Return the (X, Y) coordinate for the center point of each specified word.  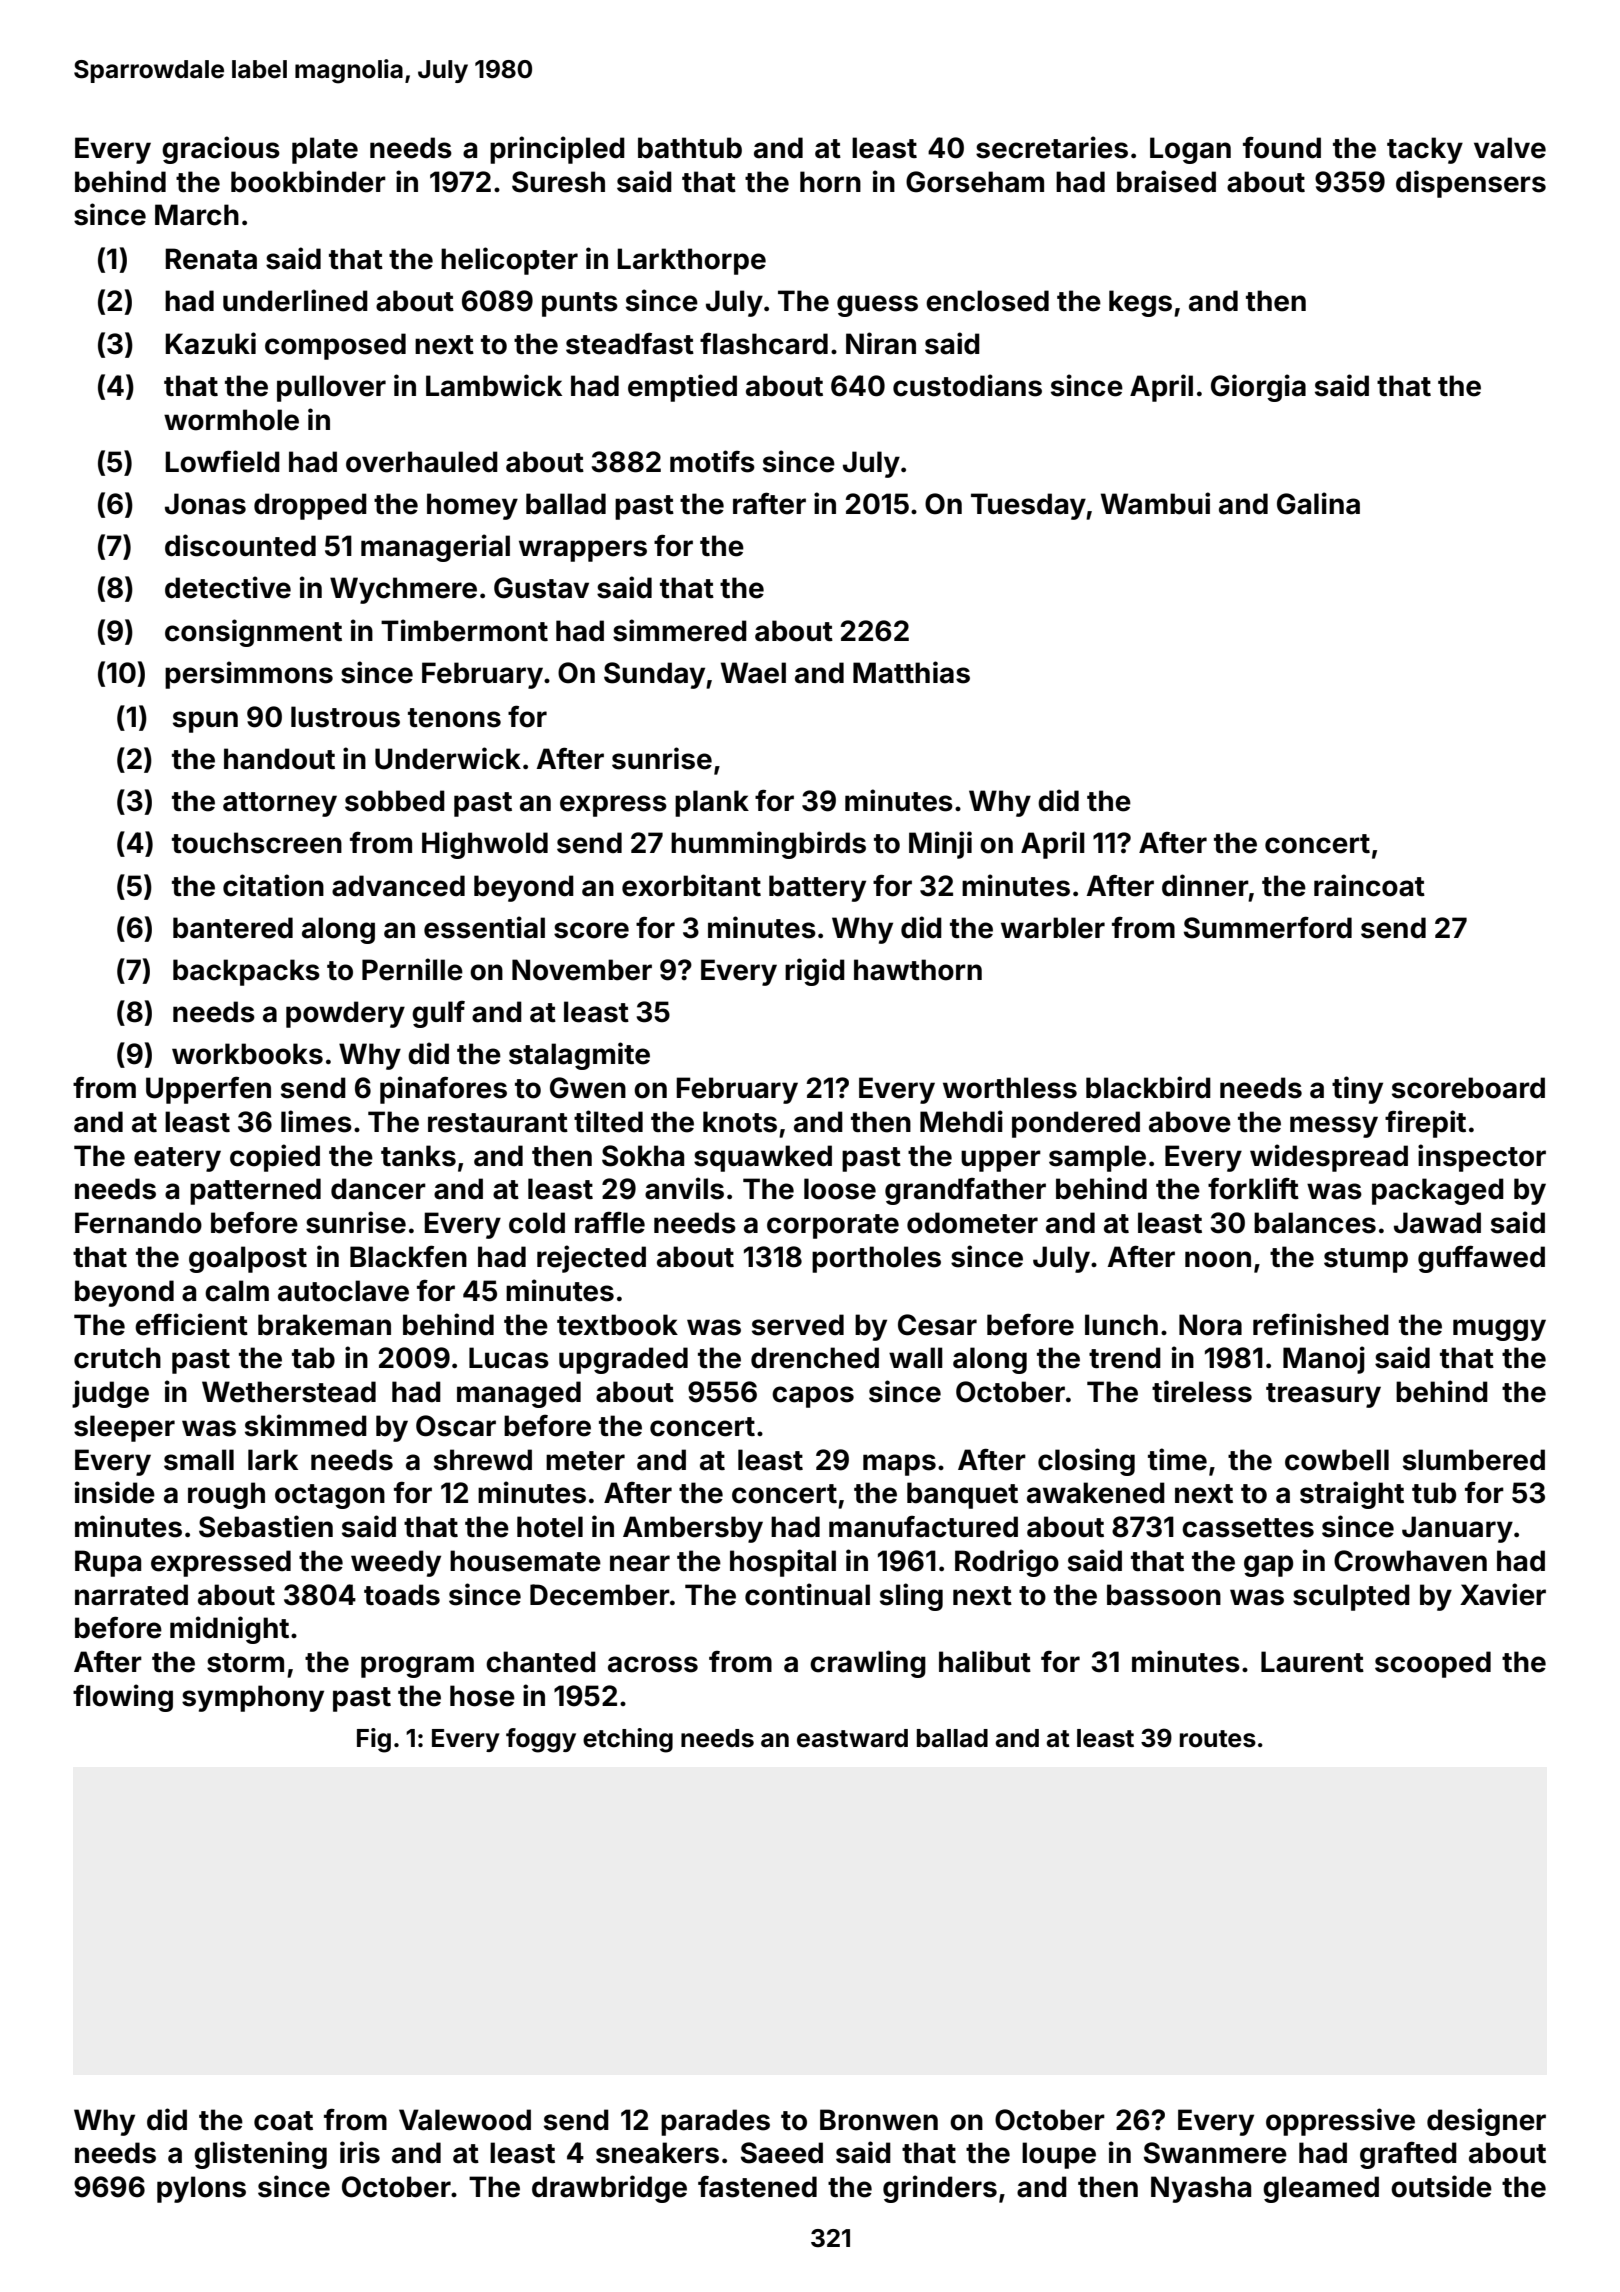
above (1190, 1122)
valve (1510, 148)
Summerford (1268, 928)
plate (325, 150)
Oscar (456, 1426)
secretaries (1052, 147)
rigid (815, 972)
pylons (201, 2189)
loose (840, 1189)
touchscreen (257, 843)
